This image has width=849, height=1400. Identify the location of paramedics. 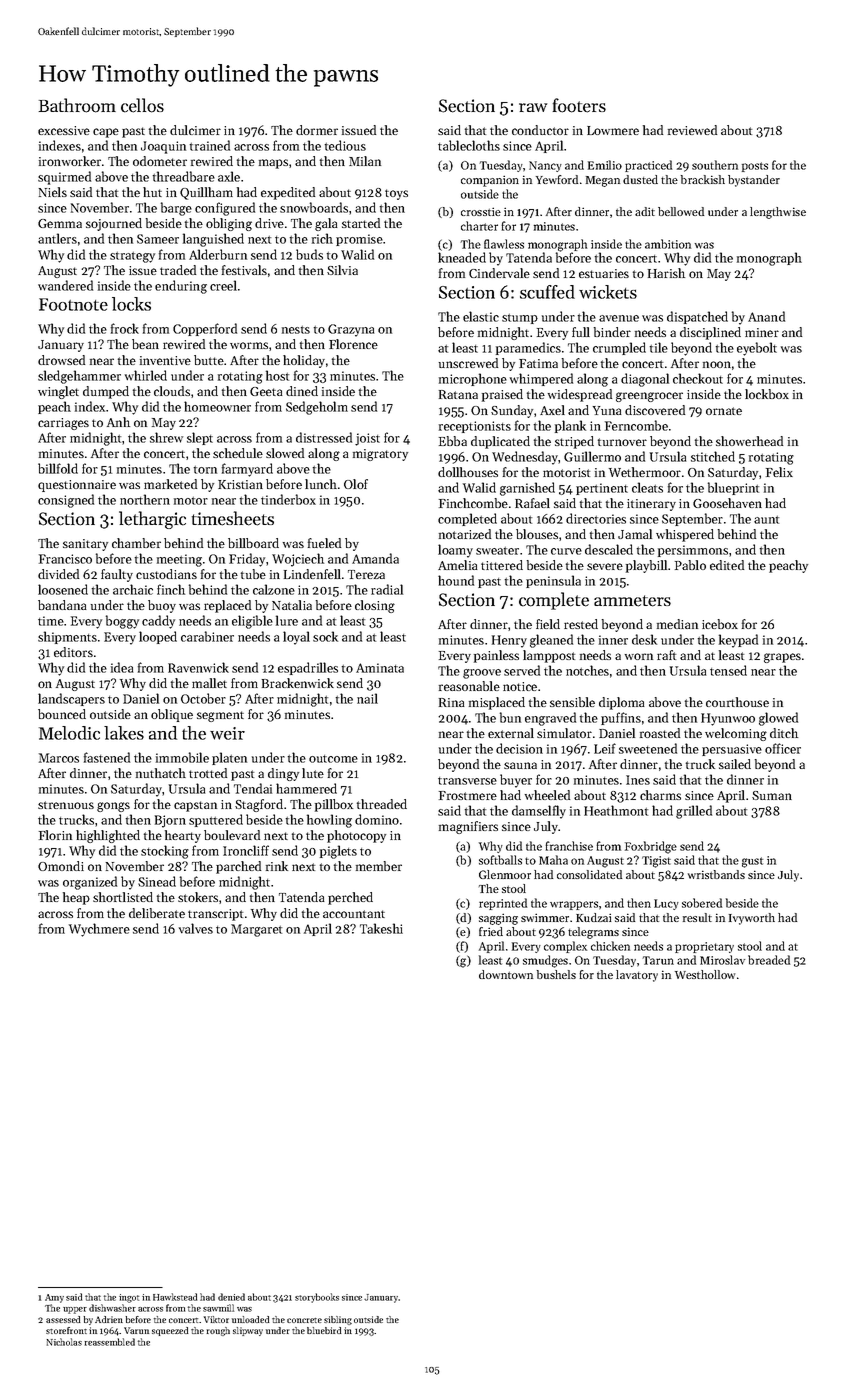
(528, 348).
